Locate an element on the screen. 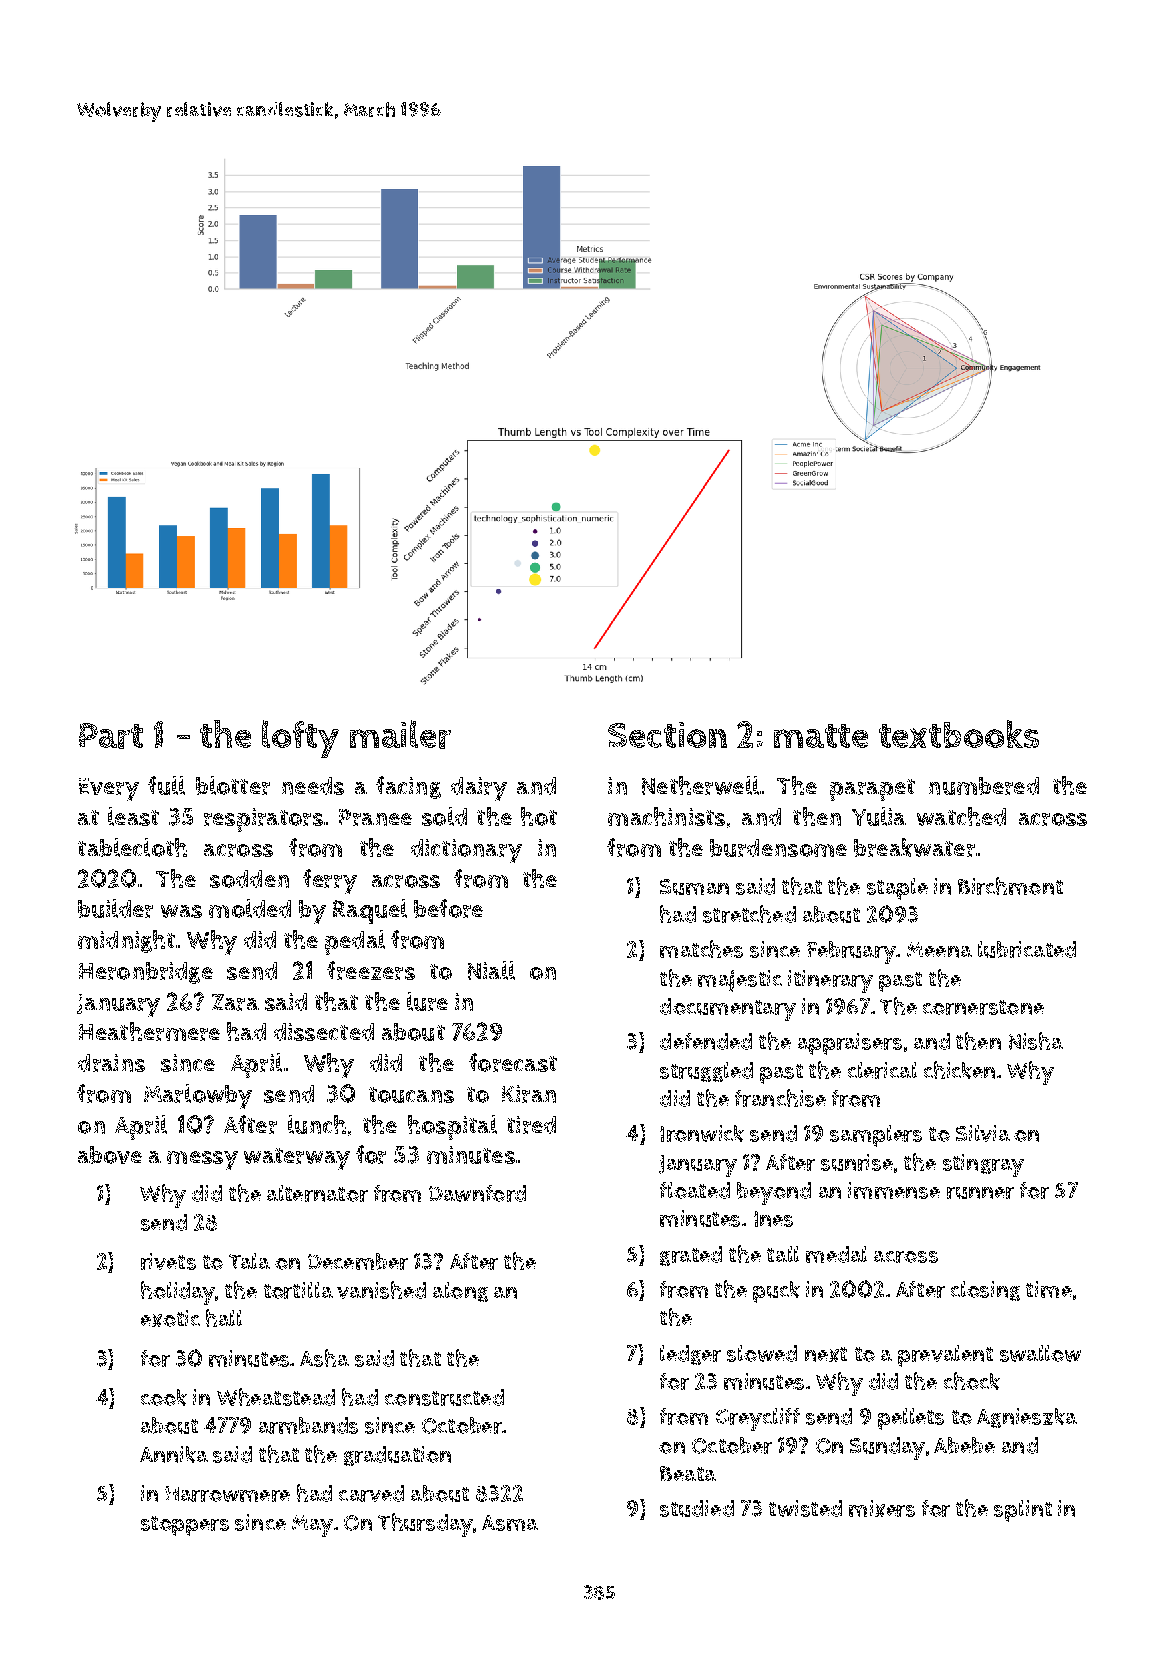  textbooks is located at coordinates (959, 734).
